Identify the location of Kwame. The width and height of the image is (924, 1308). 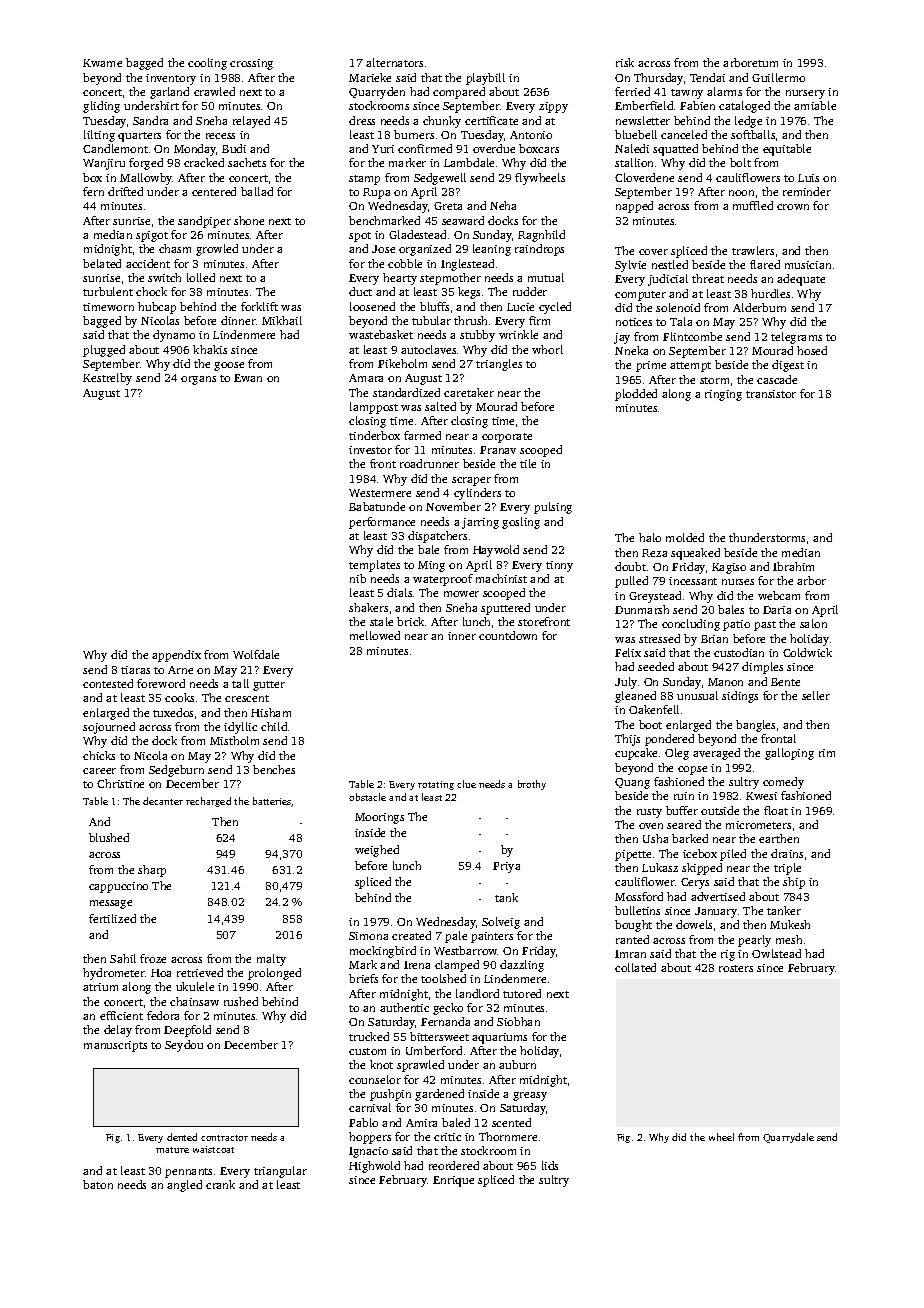
(102, 63).
